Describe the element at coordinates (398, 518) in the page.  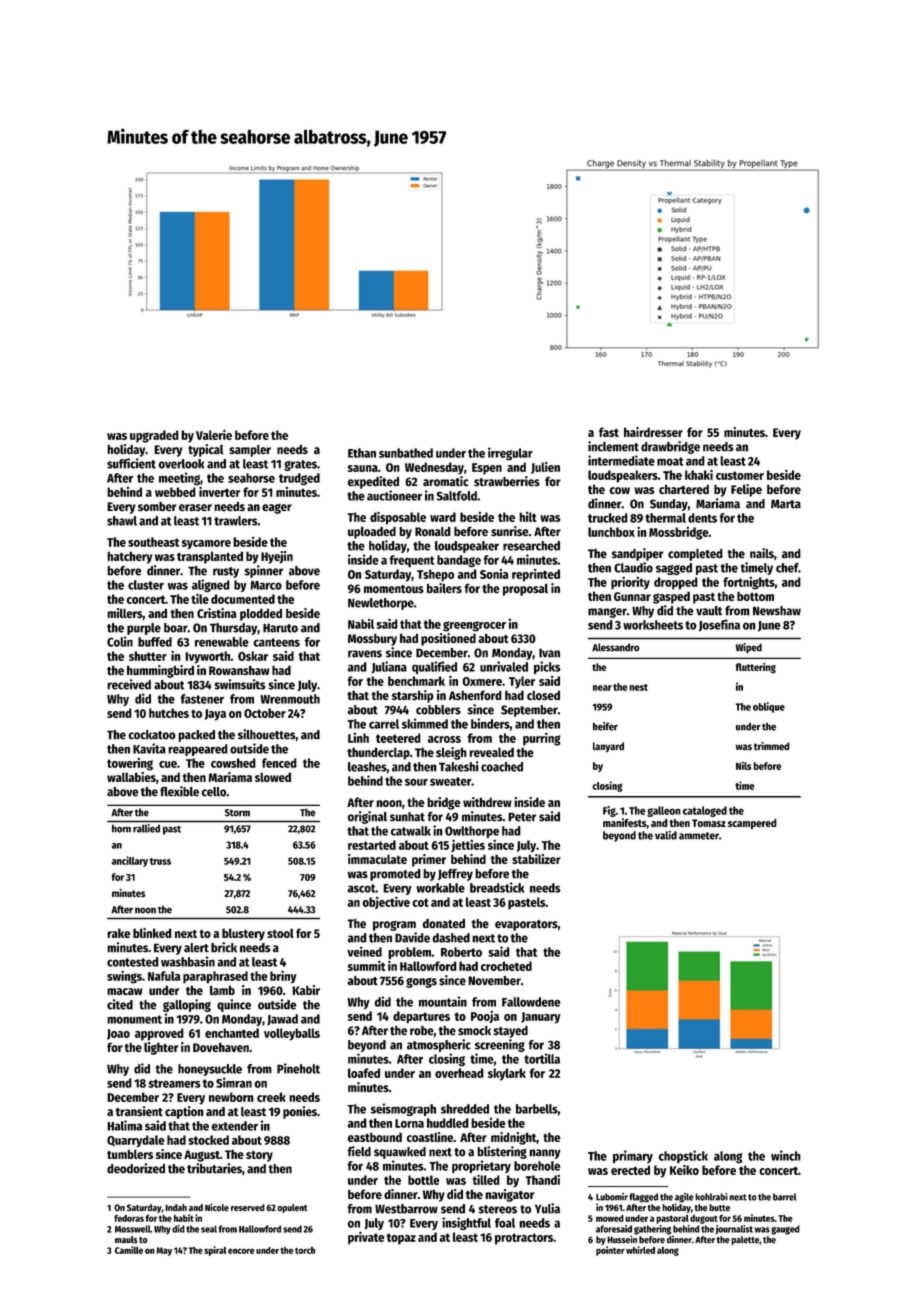
I see `disposable` at that location.
